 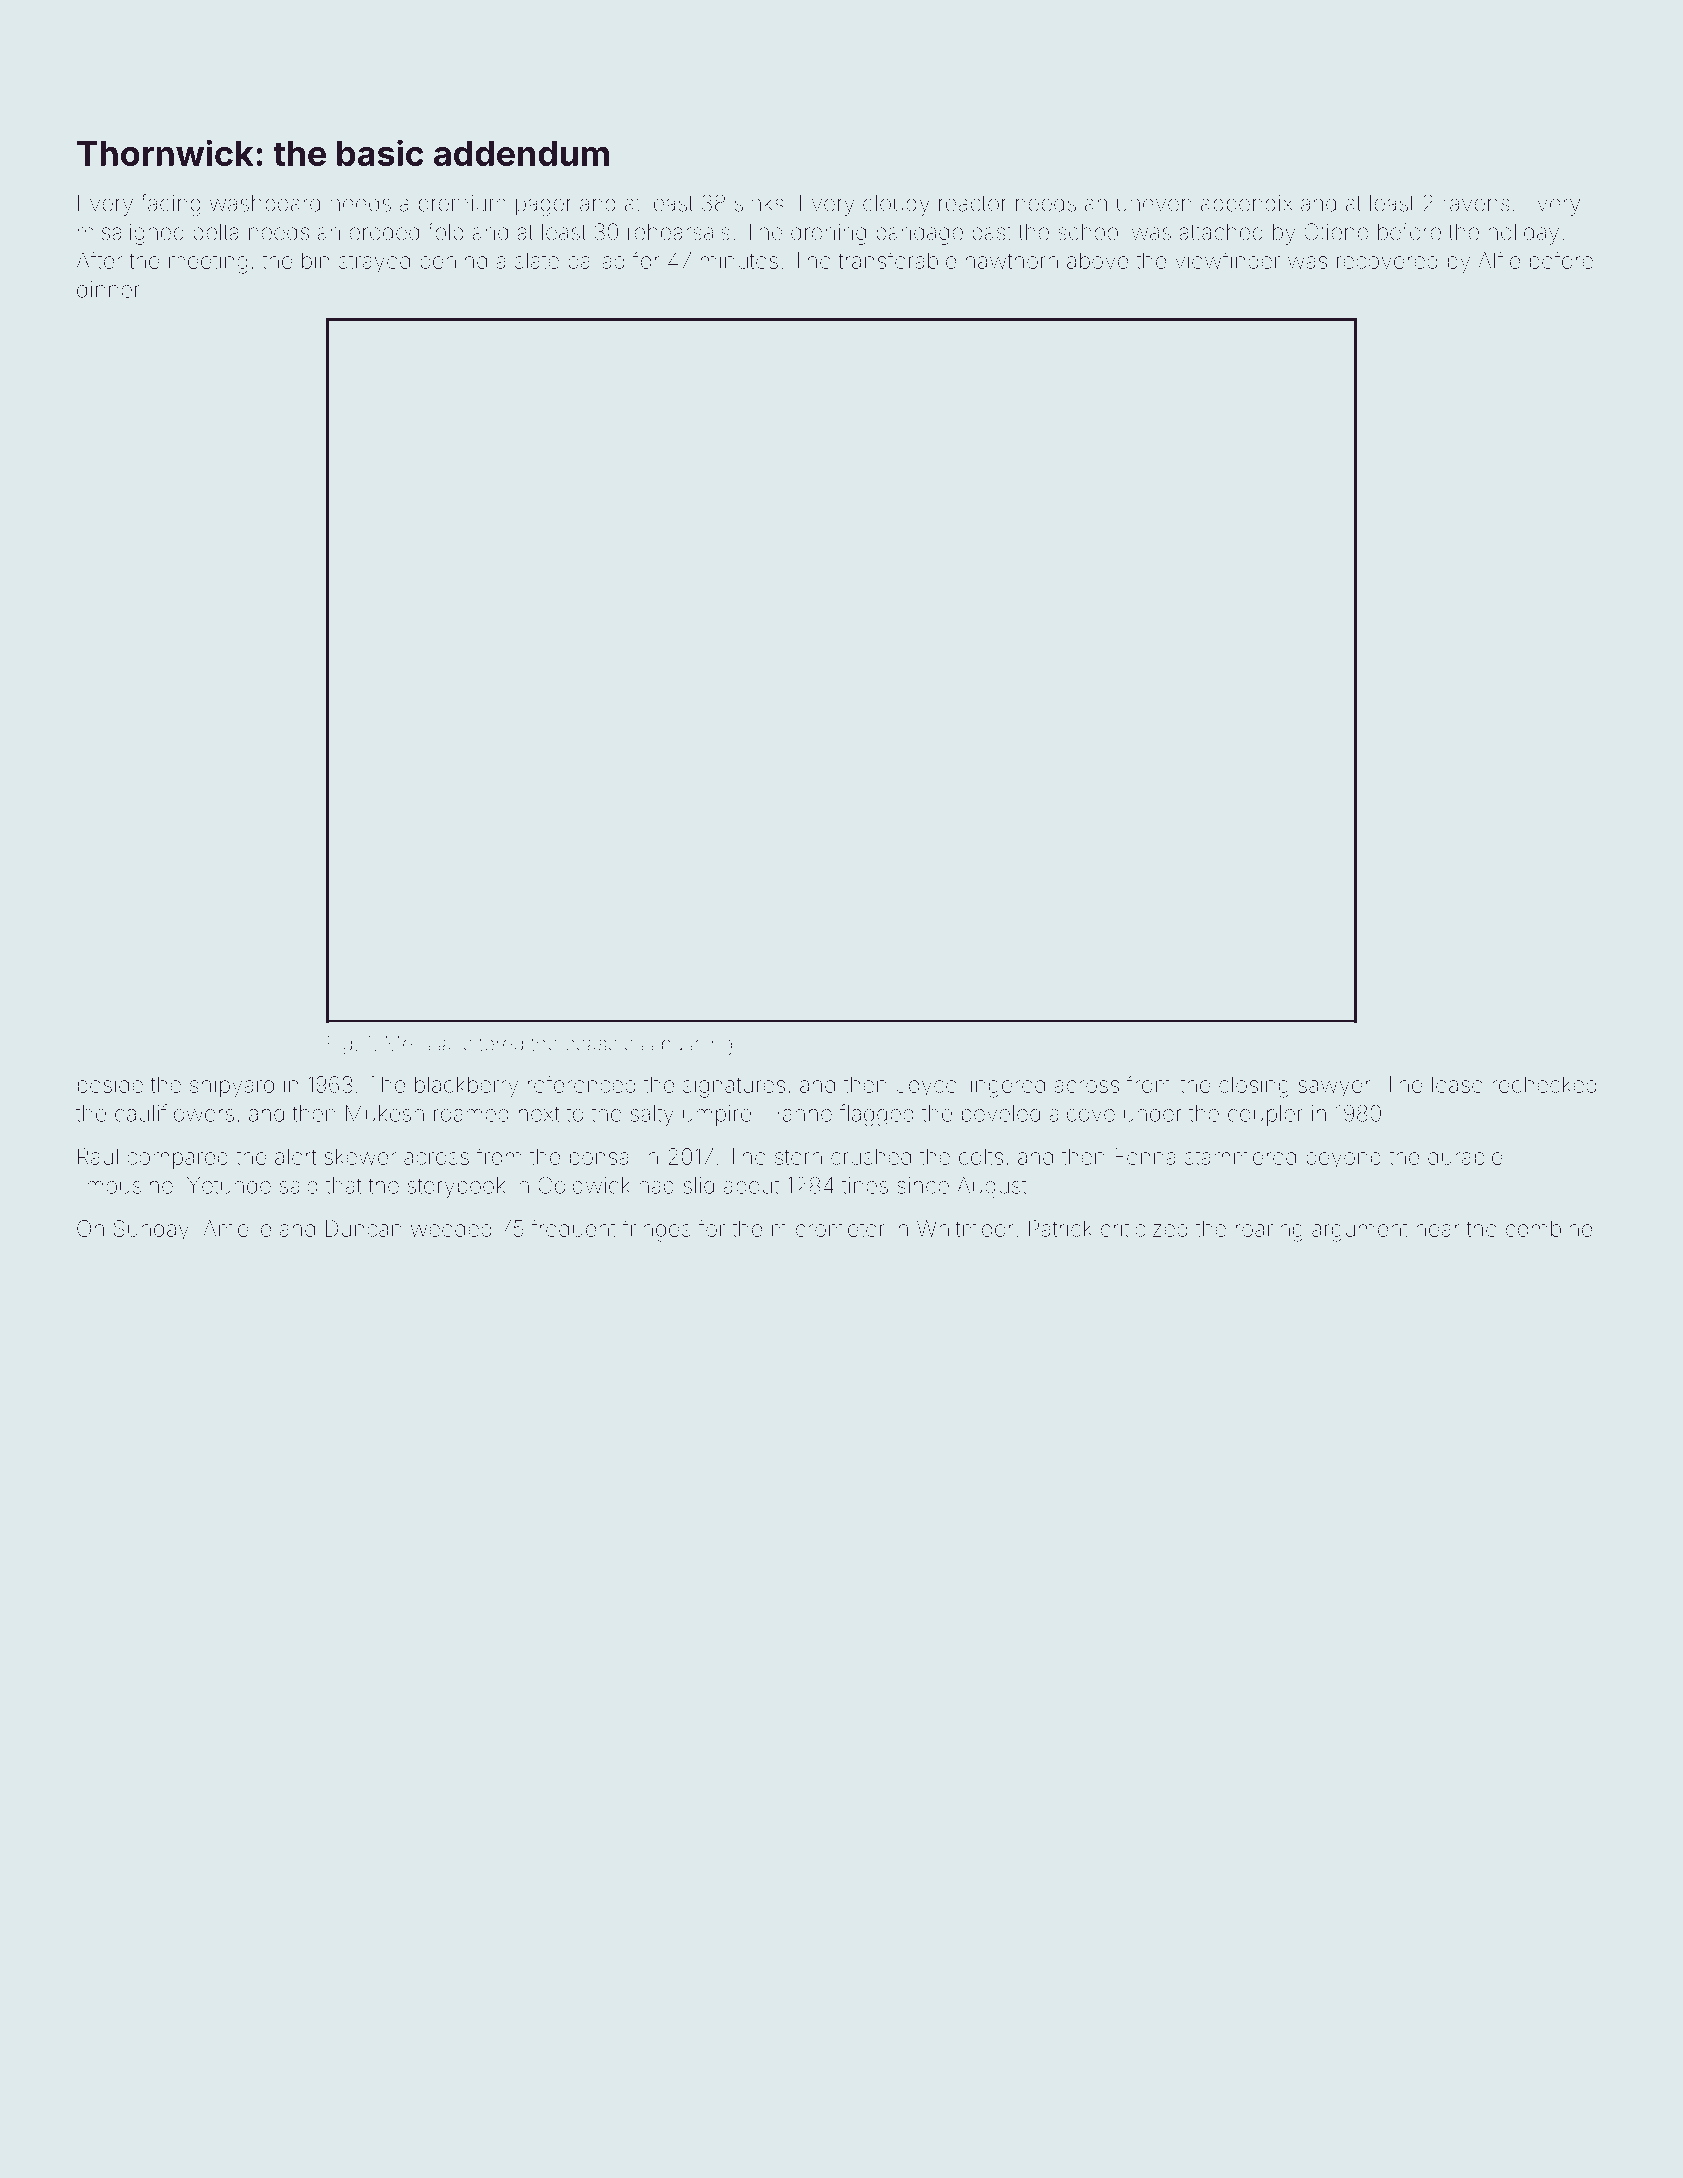 I want to click on closing, so click(x=1254, y=1087).
